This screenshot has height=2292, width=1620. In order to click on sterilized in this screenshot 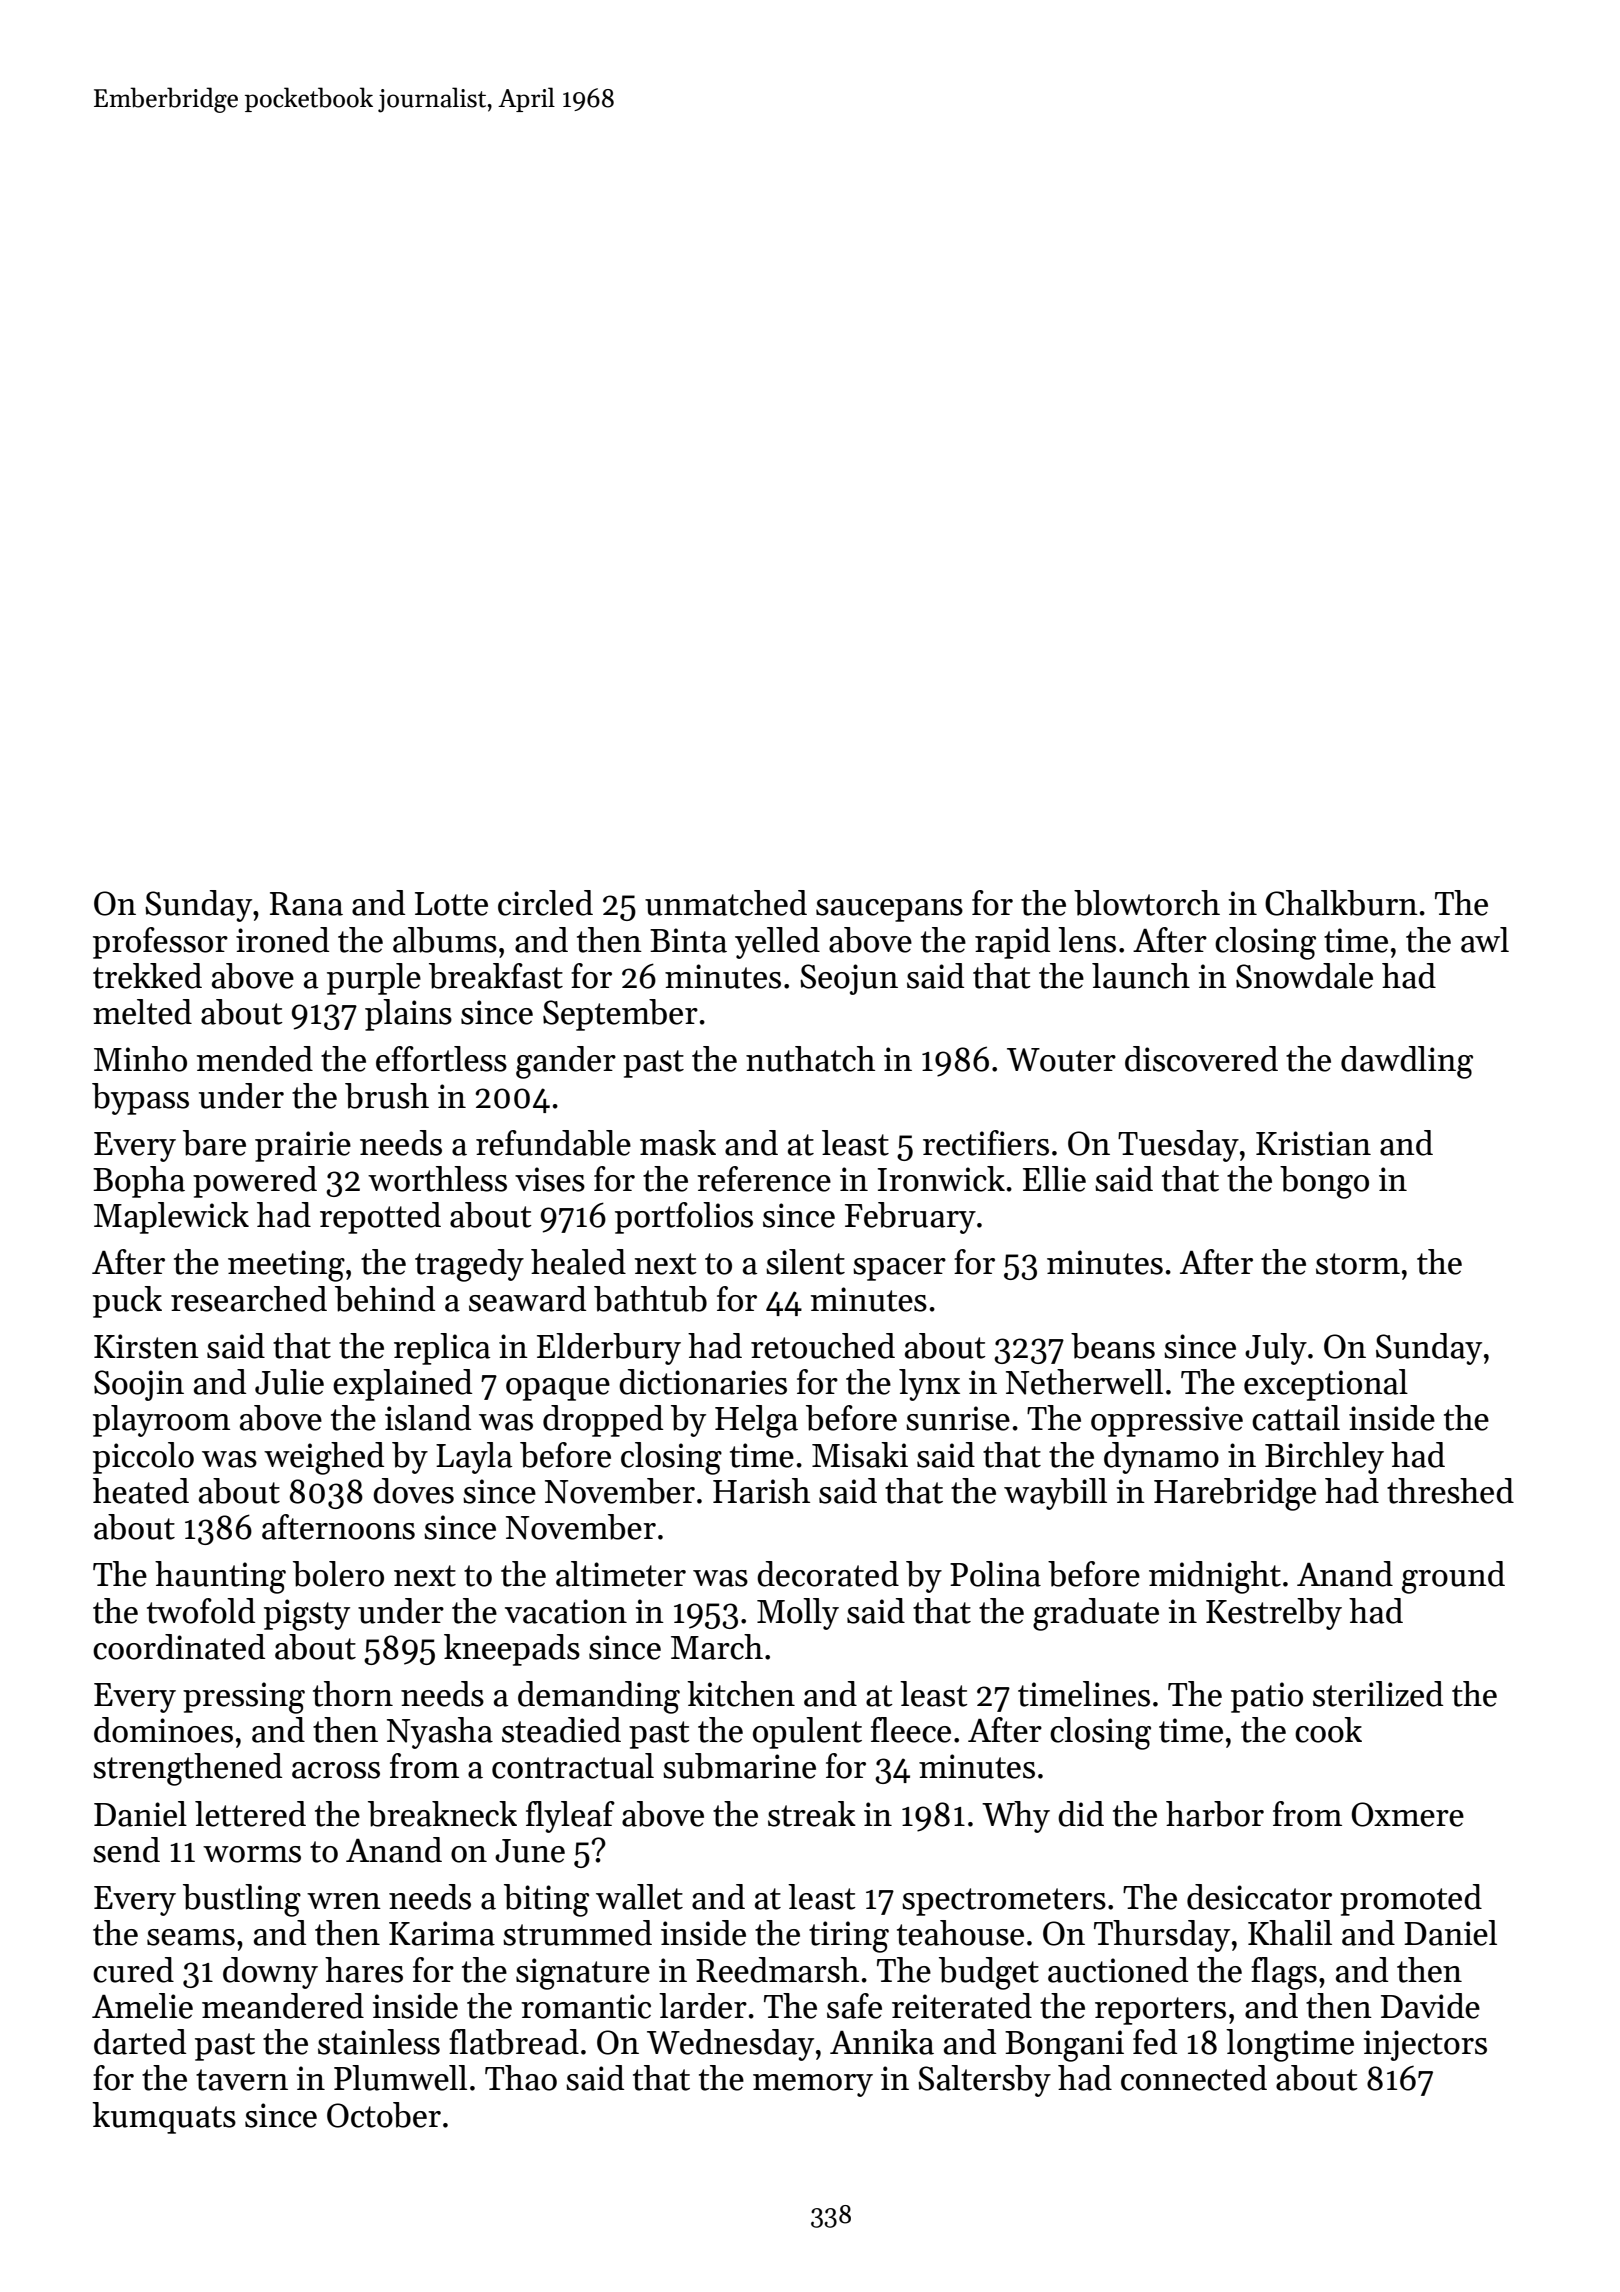, I will do `click(1378, 1694)`.
